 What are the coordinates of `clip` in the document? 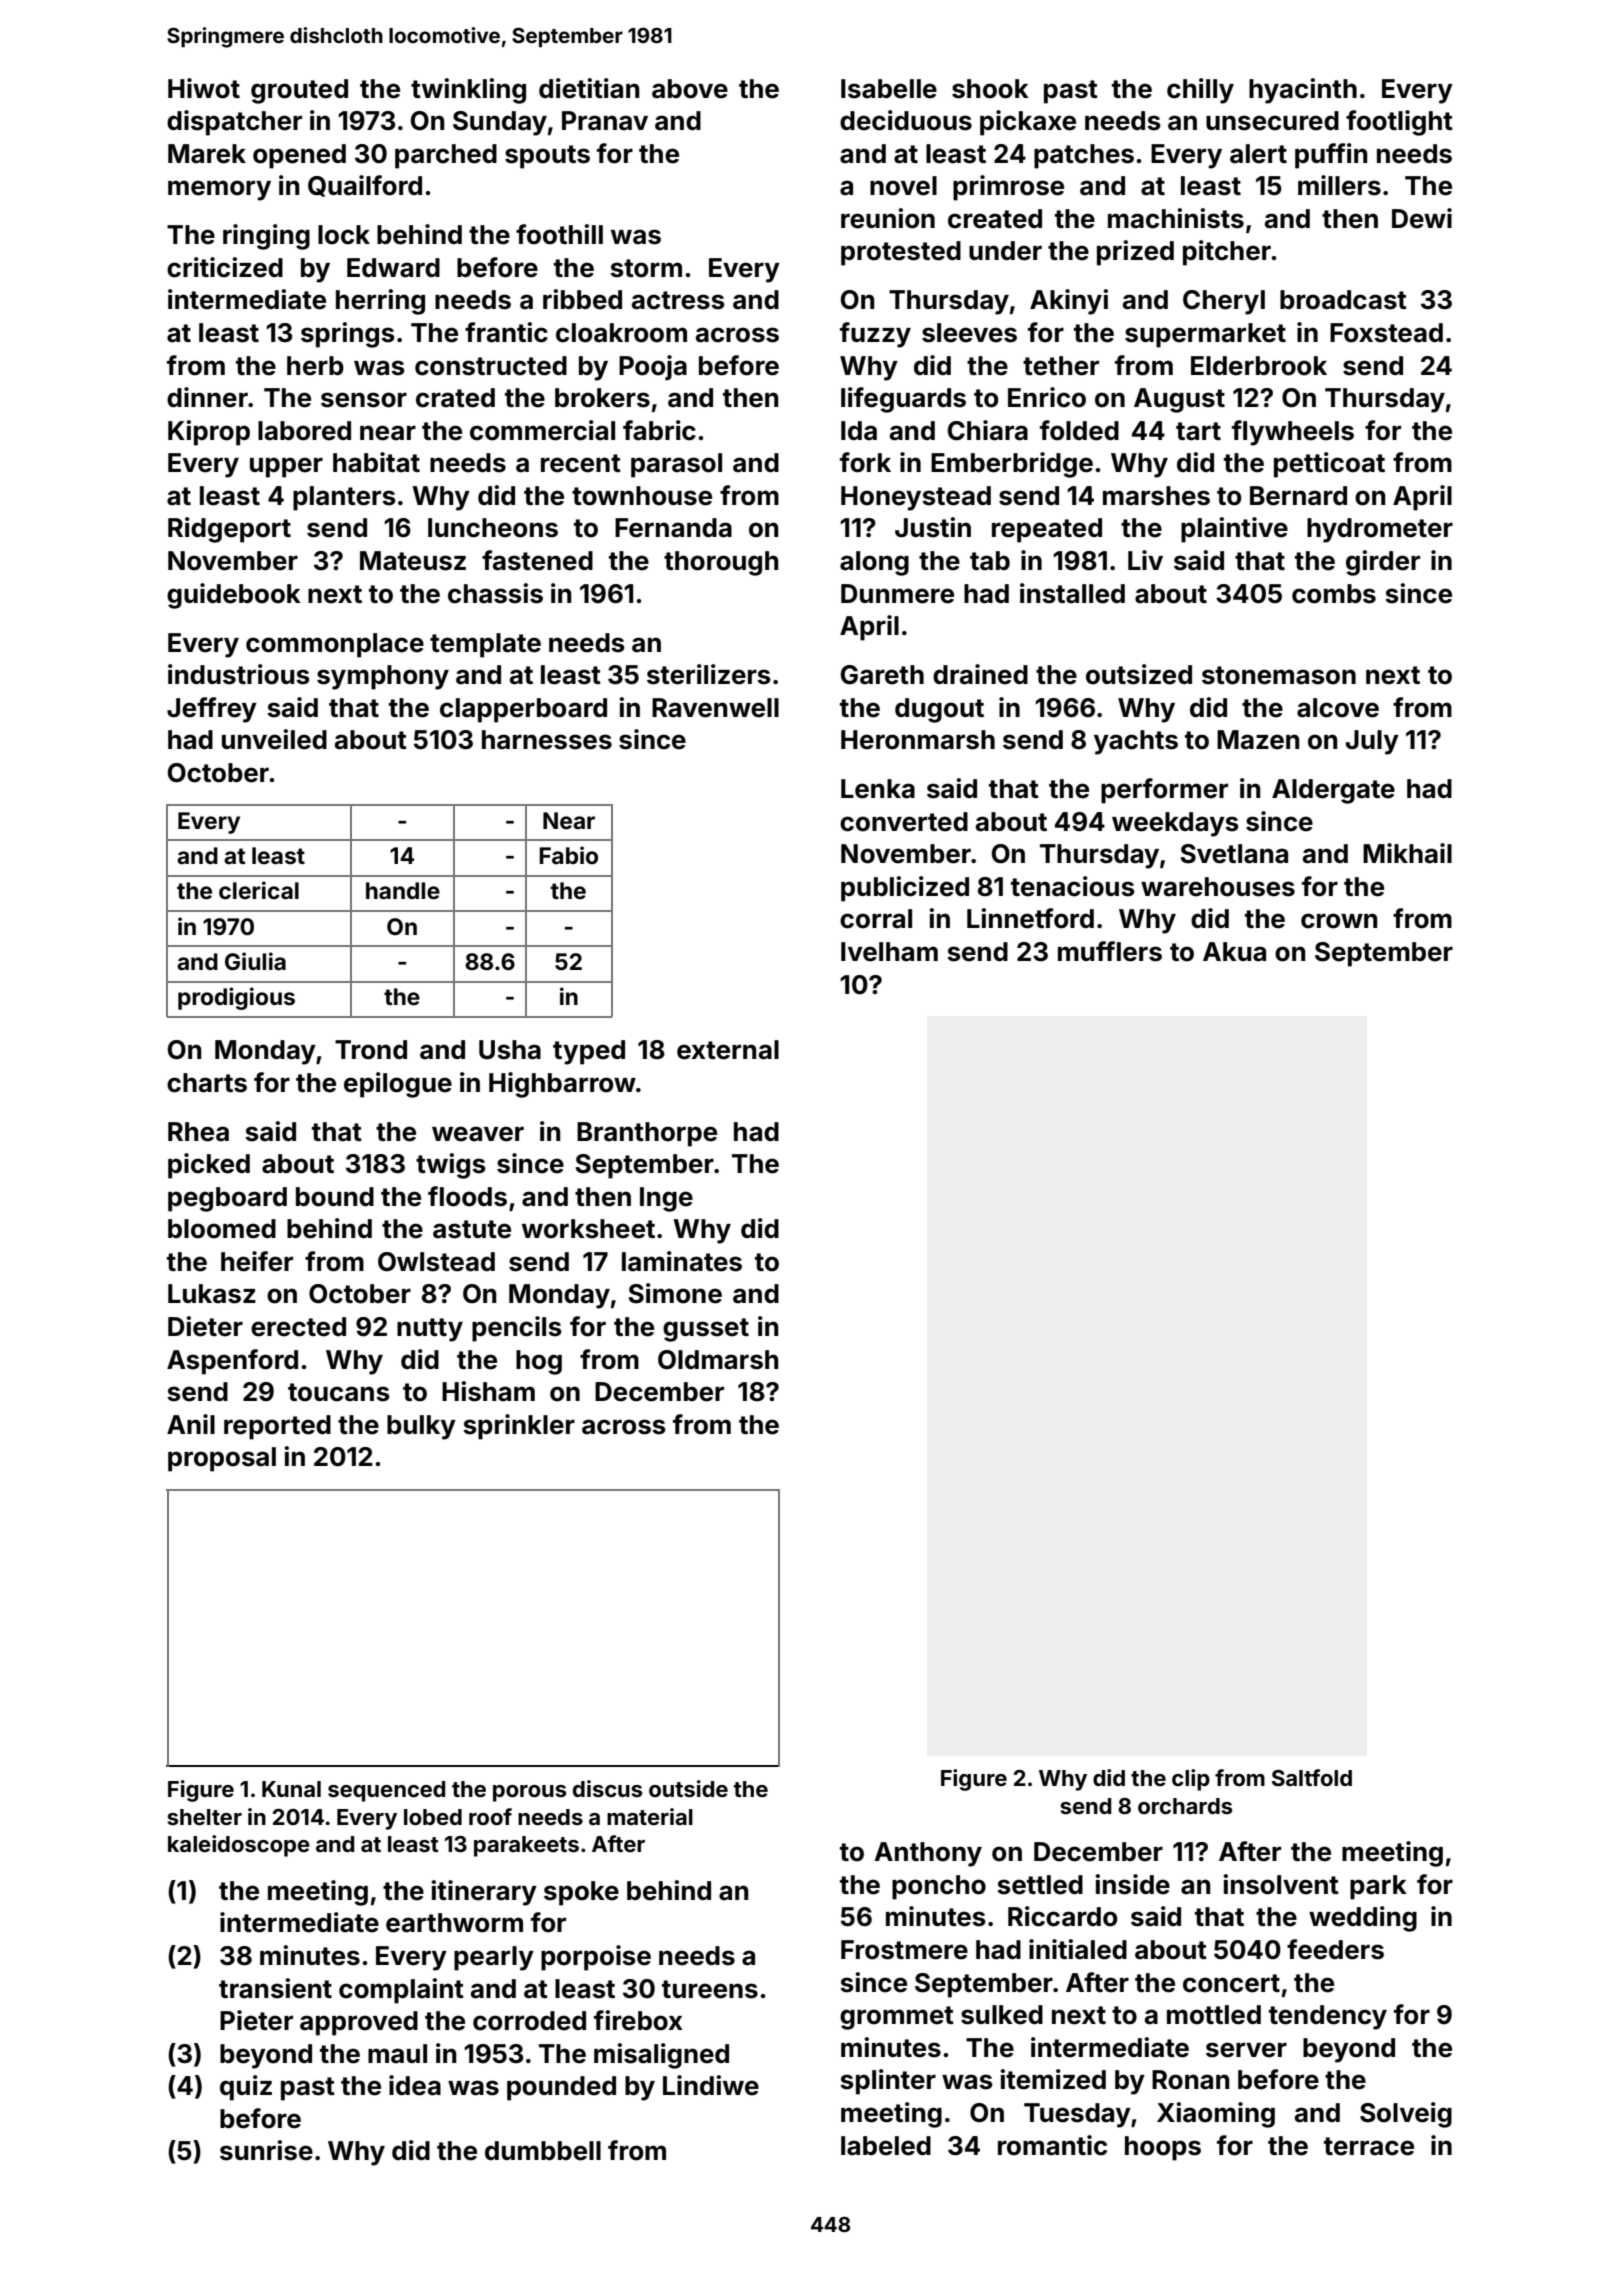 It's located at (1191, 1780).
